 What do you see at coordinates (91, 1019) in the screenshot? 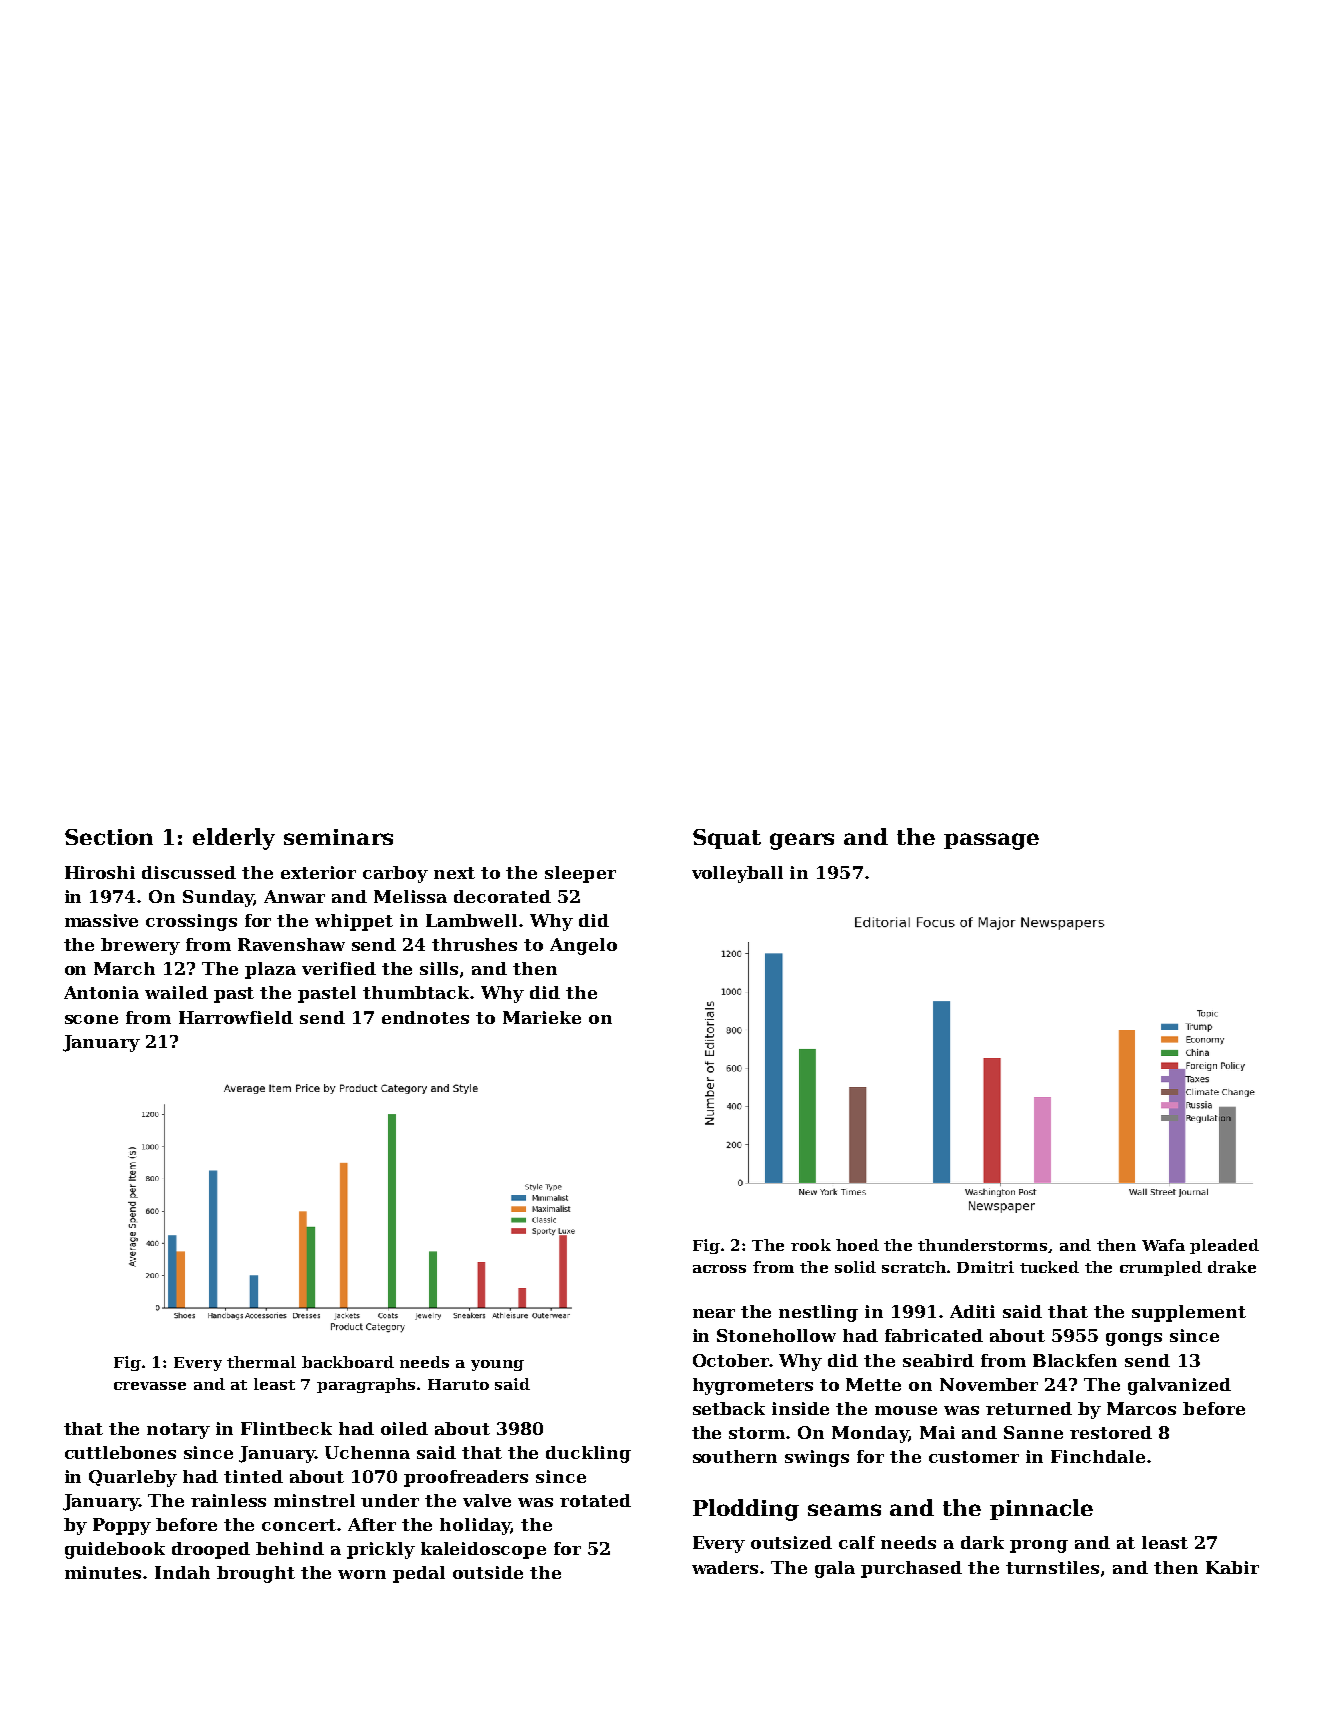
I see `scone` at bounding box center [91, 1019].
